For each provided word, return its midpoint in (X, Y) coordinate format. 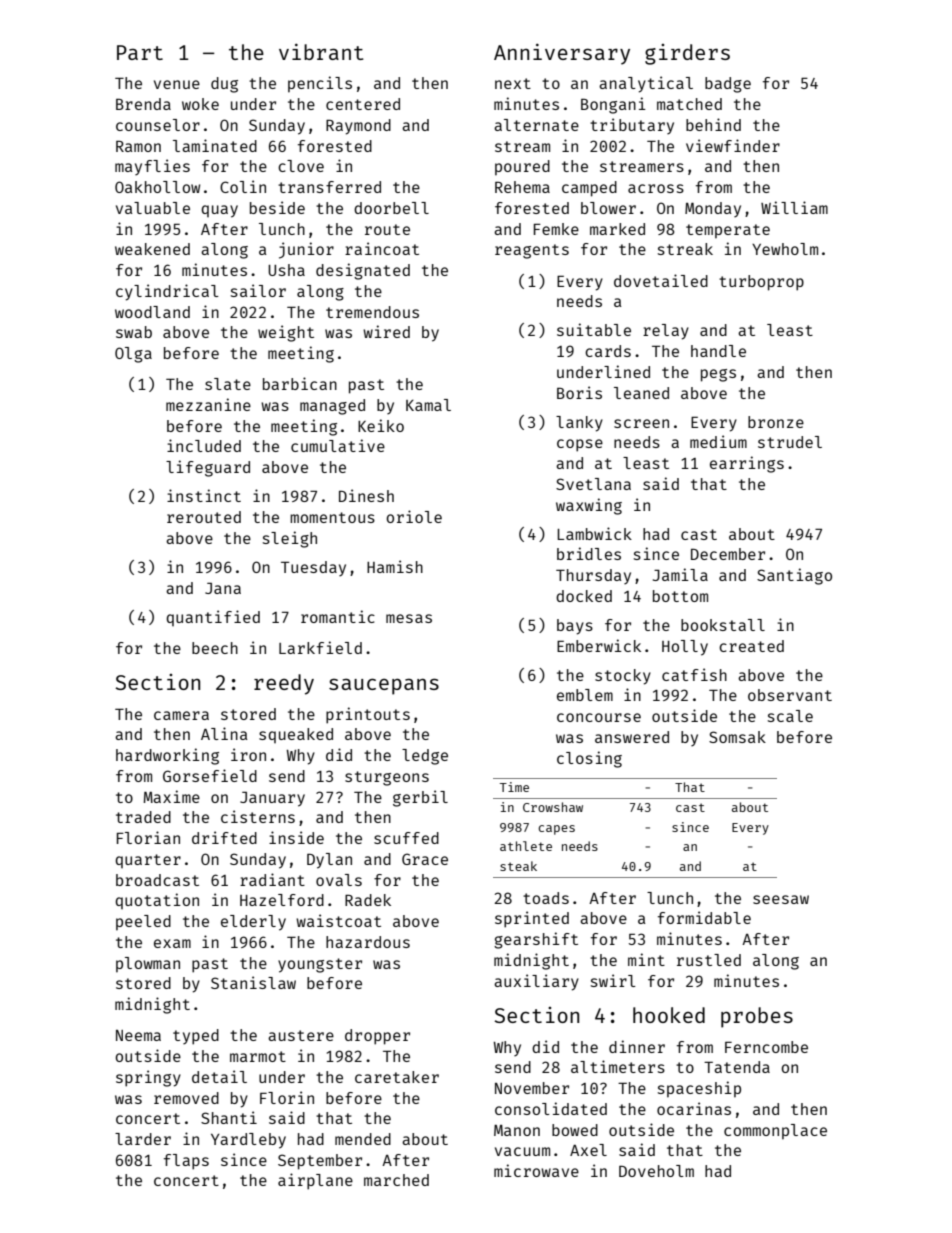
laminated (215, 145)
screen (641, 423)
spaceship (699, 1089)
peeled (143, 923)
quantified (213, 618)
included (204, 445)
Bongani (613, 105)
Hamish (395, 566)
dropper (377, 1037)
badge (728, 85)
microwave (536, 1170)
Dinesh (366, 495)
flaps (186, 1162)
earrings (747, 464)
